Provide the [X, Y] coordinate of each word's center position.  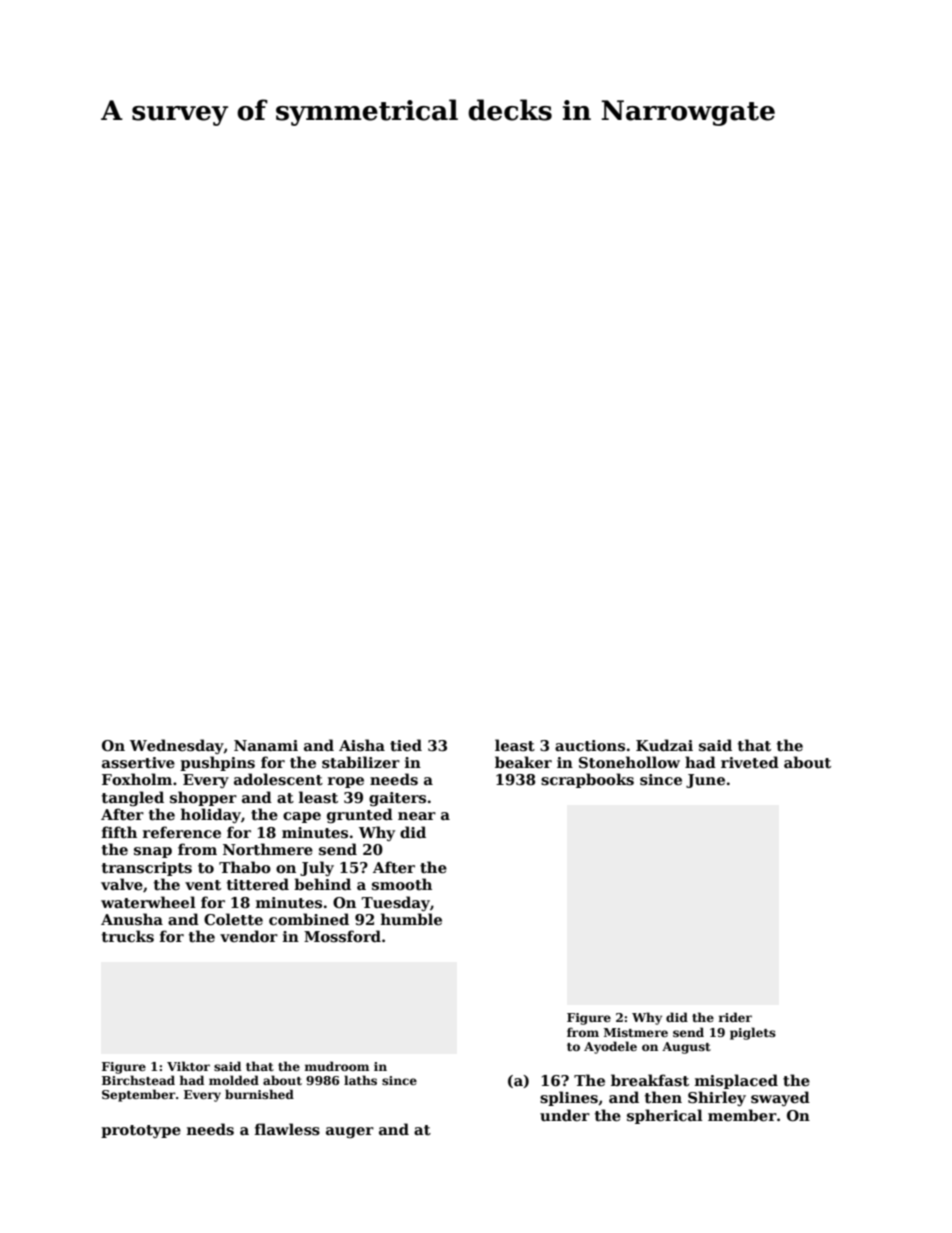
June [705, 781]
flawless [287, 1129]
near [417, 816]
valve [122, 884]
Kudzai [664, 745]
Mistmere [636, 1032]
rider [735, 1017]
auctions [590, 745]
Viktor [188, 1066]
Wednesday [177, 746]
